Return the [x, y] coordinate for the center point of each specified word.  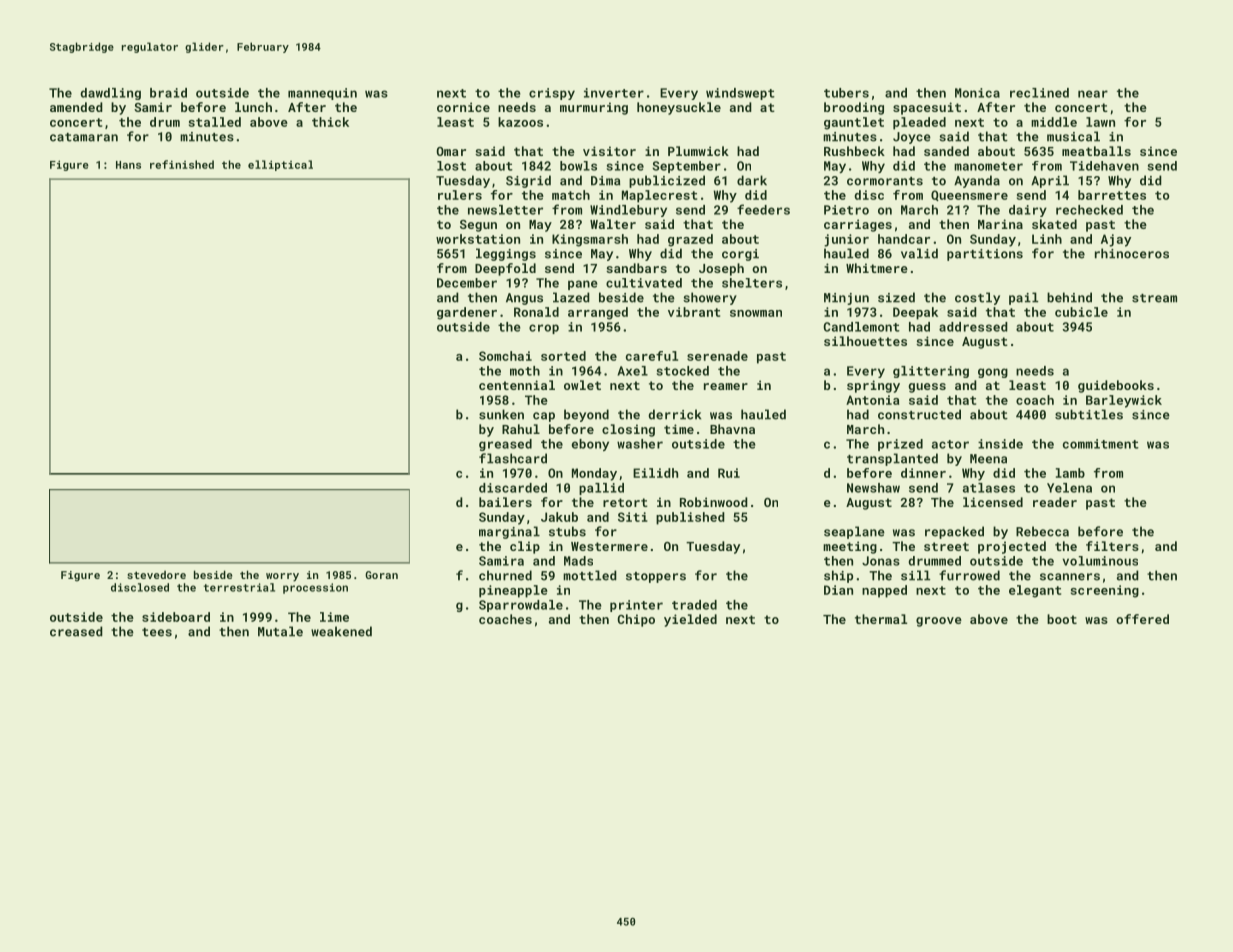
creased [76, 631]
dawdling [110, 94]
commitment [1101, 444]
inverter [614, 93]
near [1093, 94]
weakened [341, 631]
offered [1142, 619]
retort [625, 502]
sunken [501, 414]
